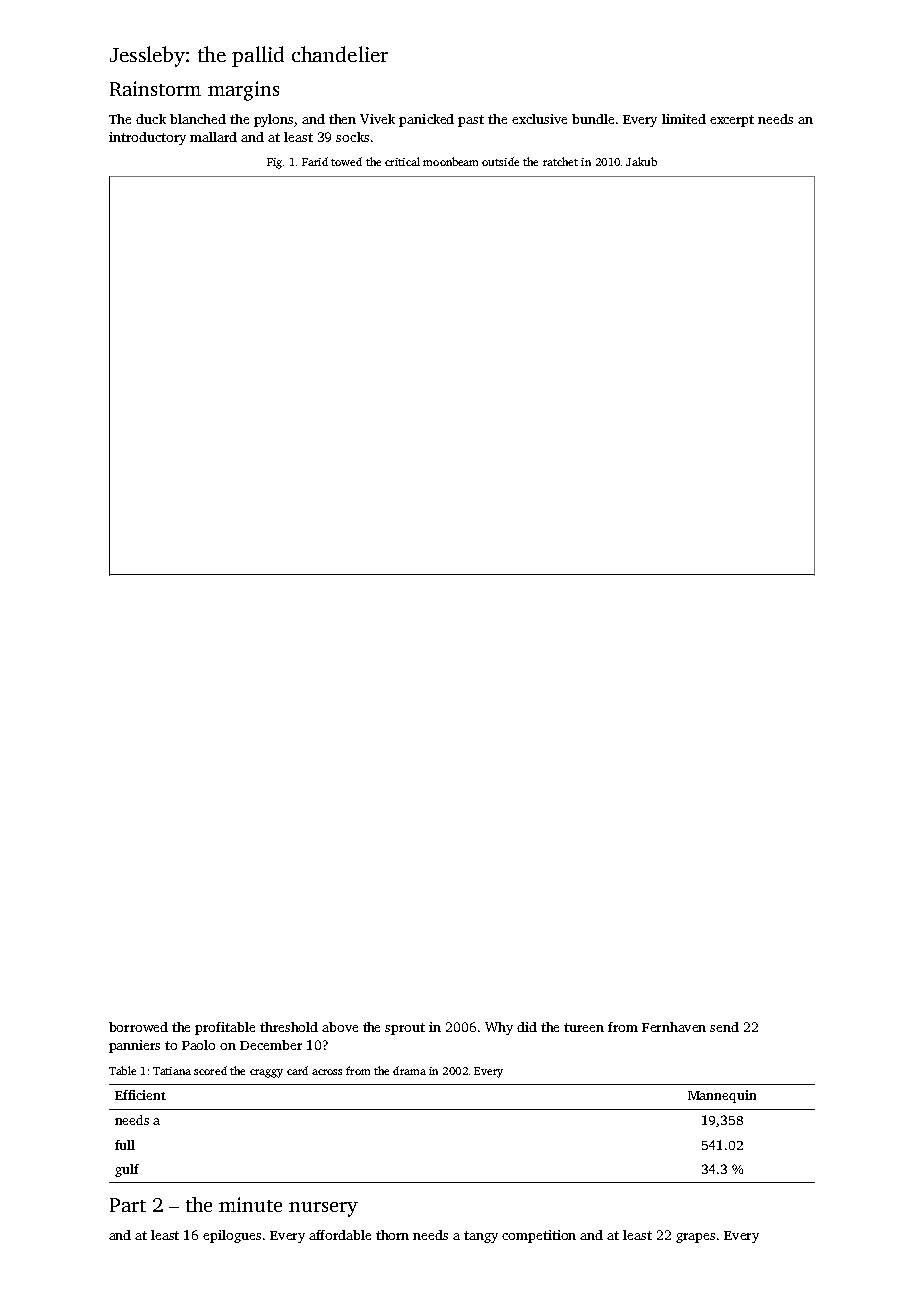  Describe the element at coordinates (405, 1029) in the screenshot. I see `sprout` at that location.
